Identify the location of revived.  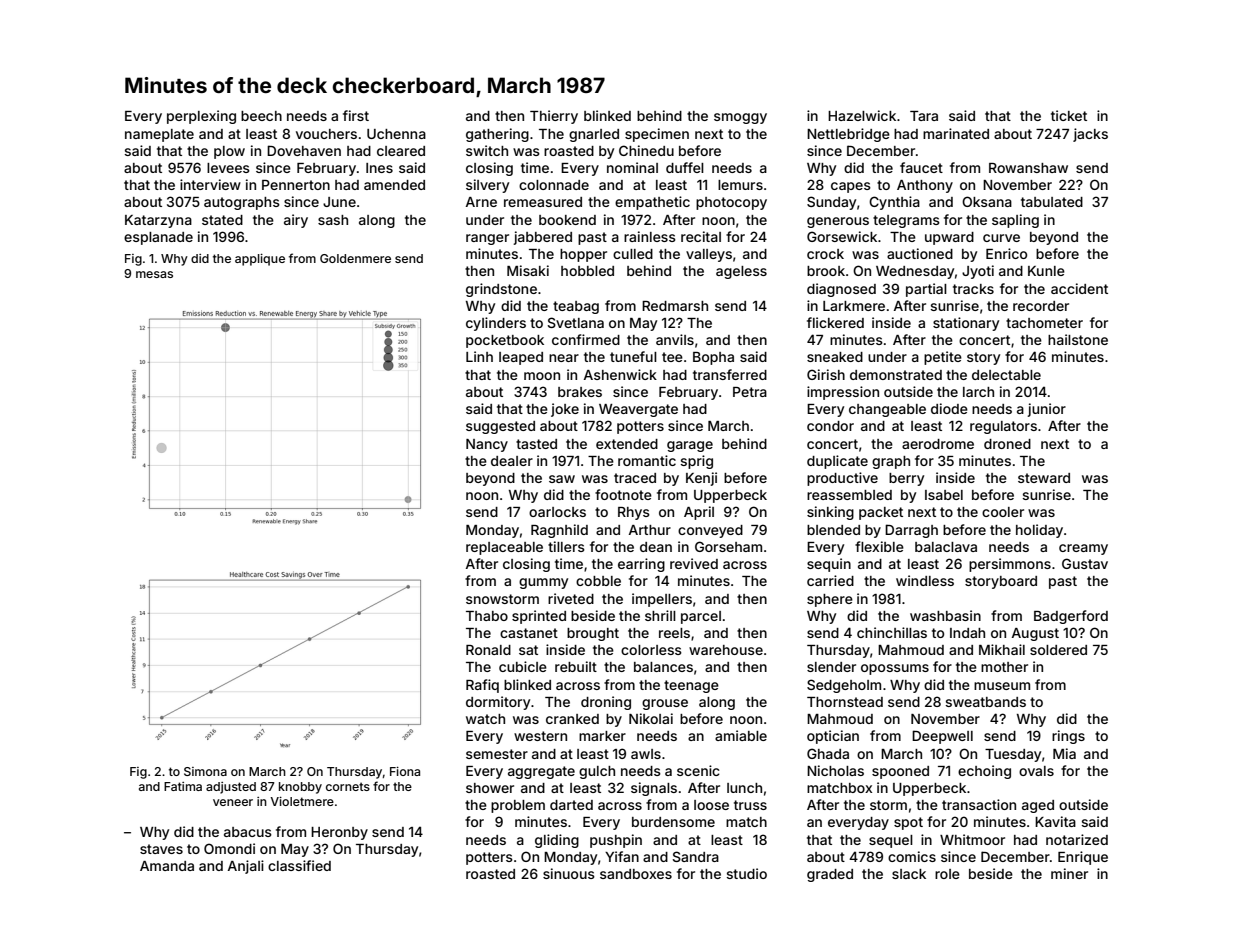
(694, 563).
